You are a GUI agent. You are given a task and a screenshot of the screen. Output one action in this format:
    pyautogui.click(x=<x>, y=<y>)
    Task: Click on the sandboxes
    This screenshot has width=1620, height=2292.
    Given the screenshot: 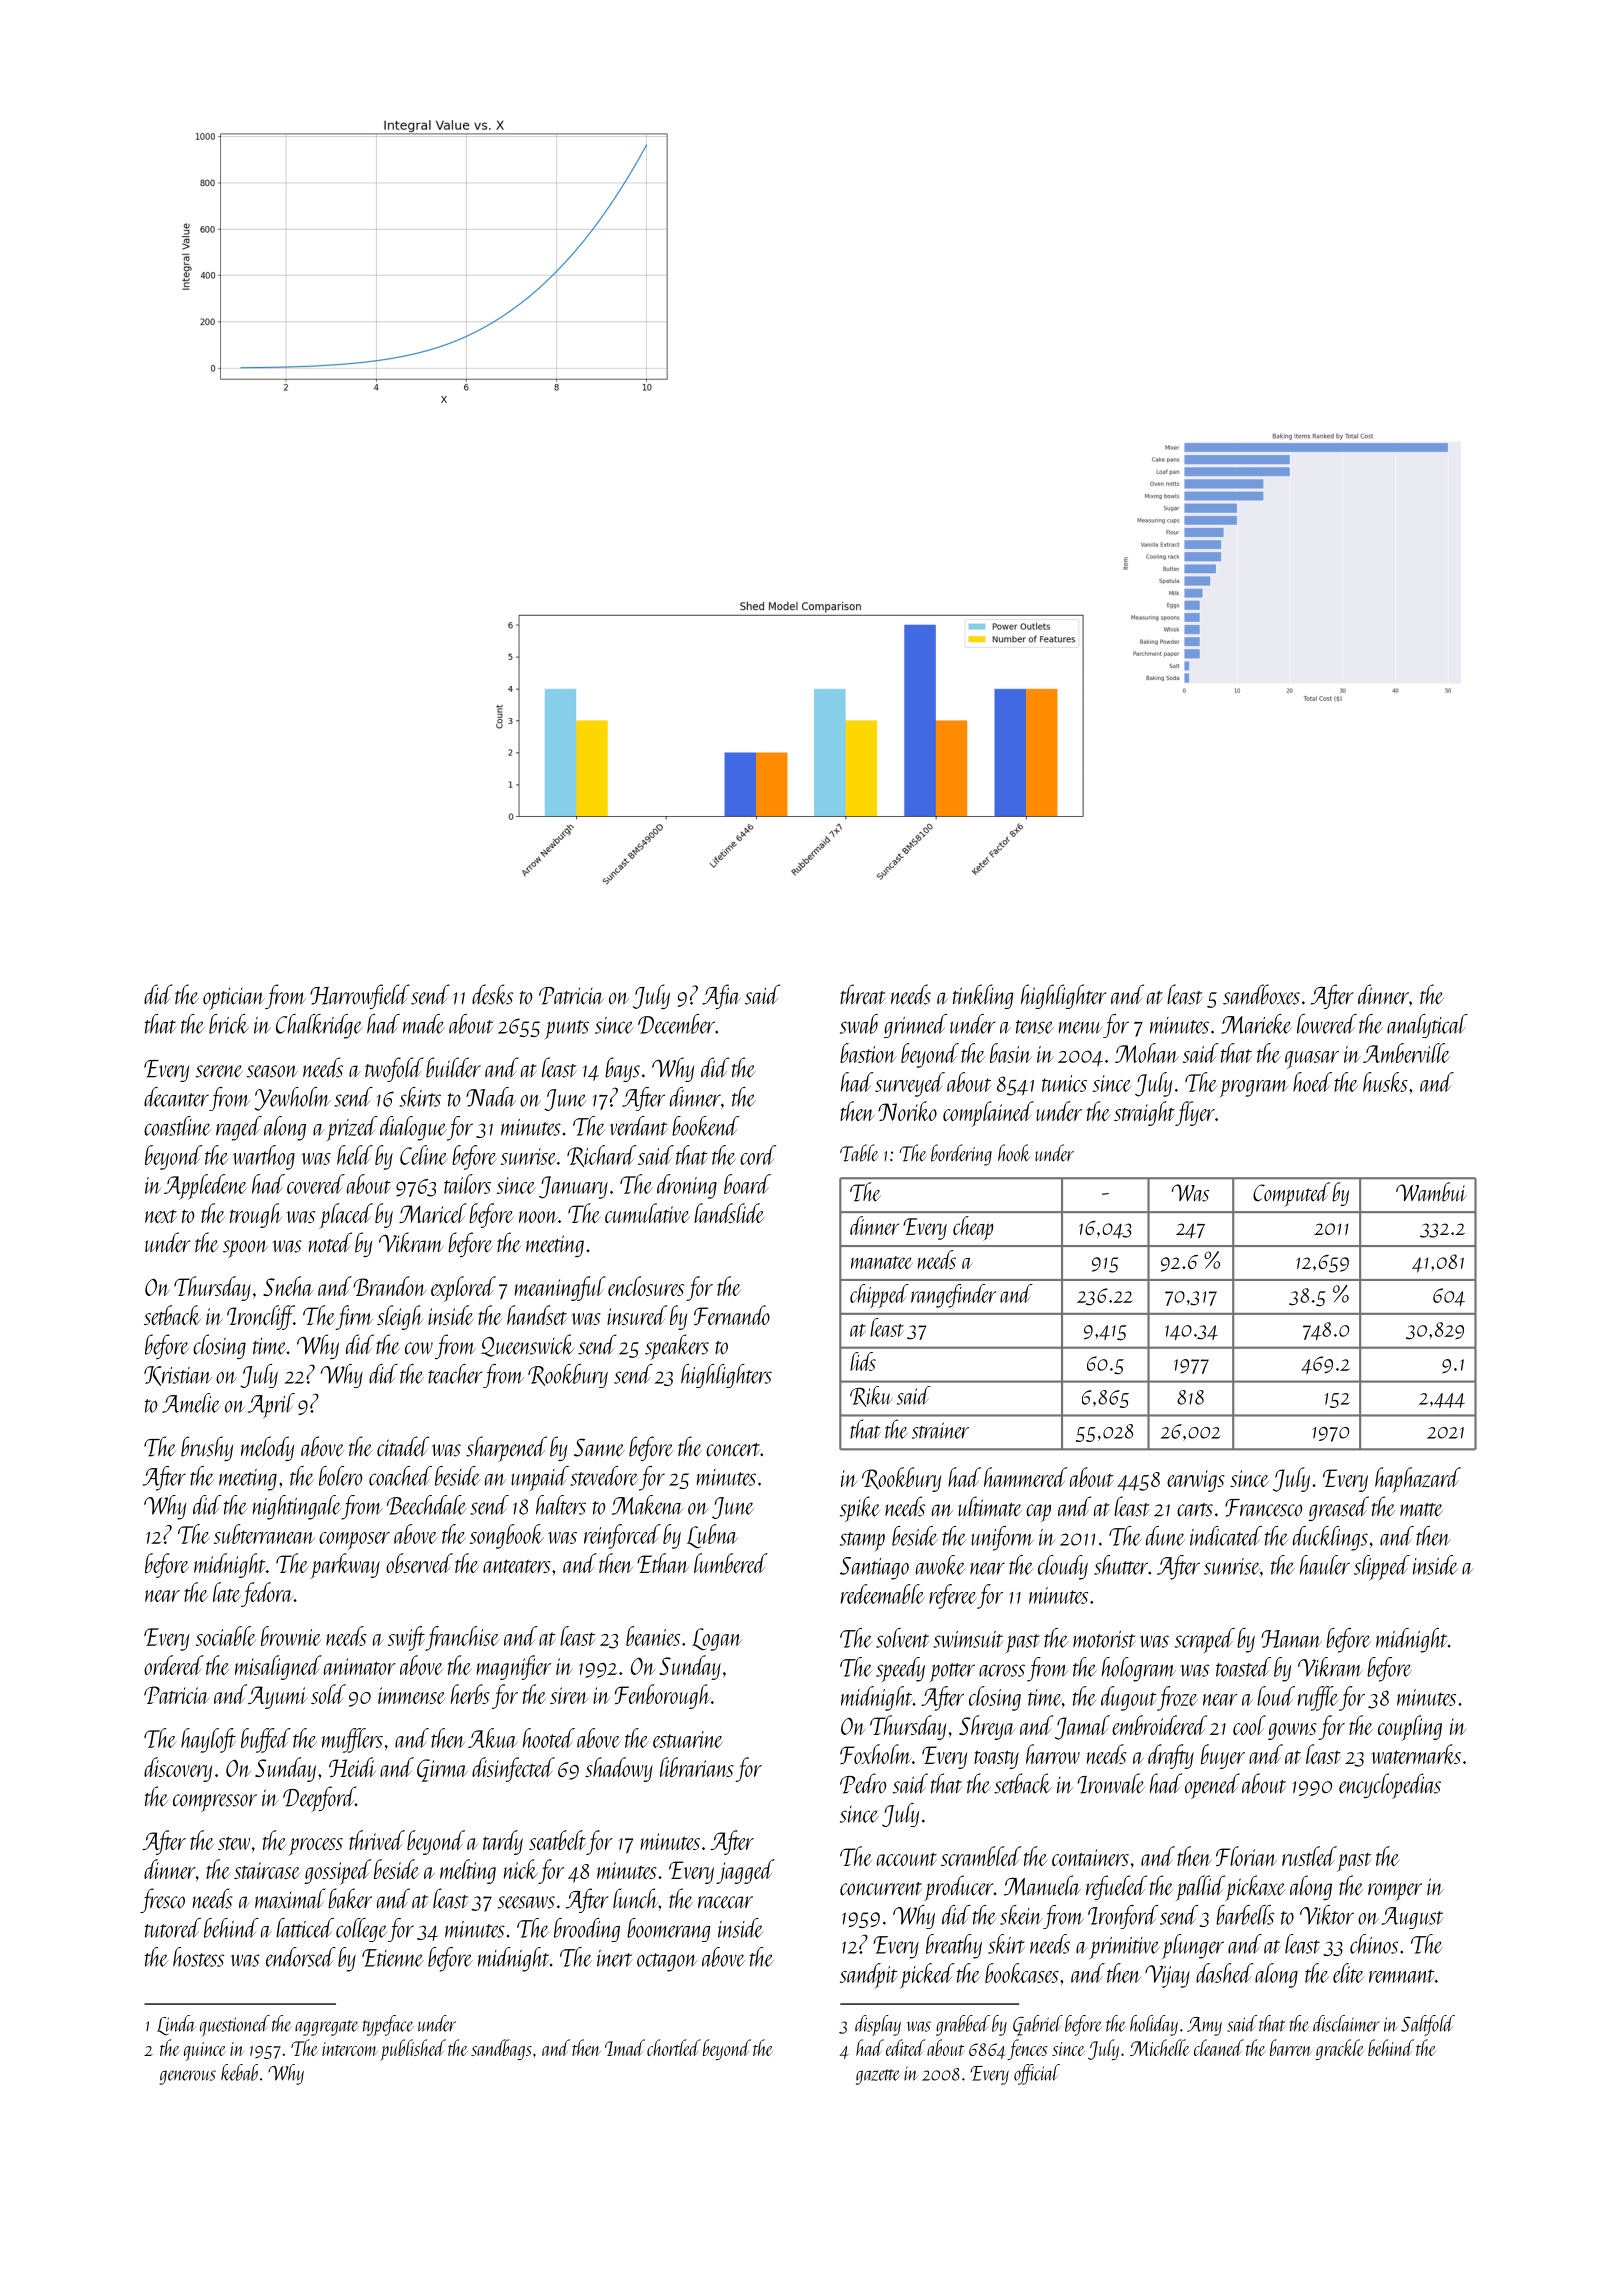 What is the action you would take?
    pyautogui.click(x=1261, y=994)
